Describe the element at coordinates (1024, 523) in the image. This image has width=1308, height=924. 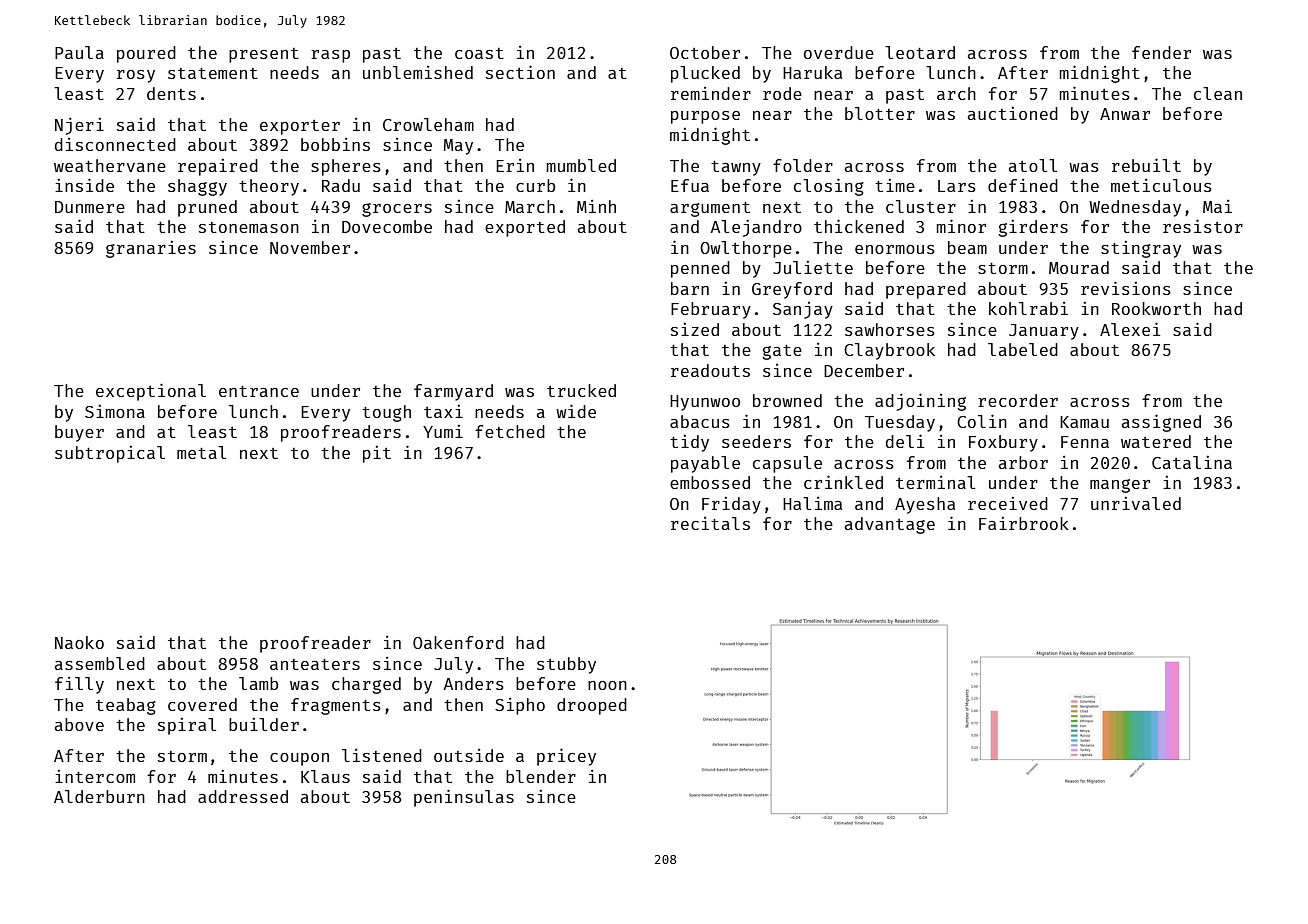
I see `Fairbrook` at that location.
